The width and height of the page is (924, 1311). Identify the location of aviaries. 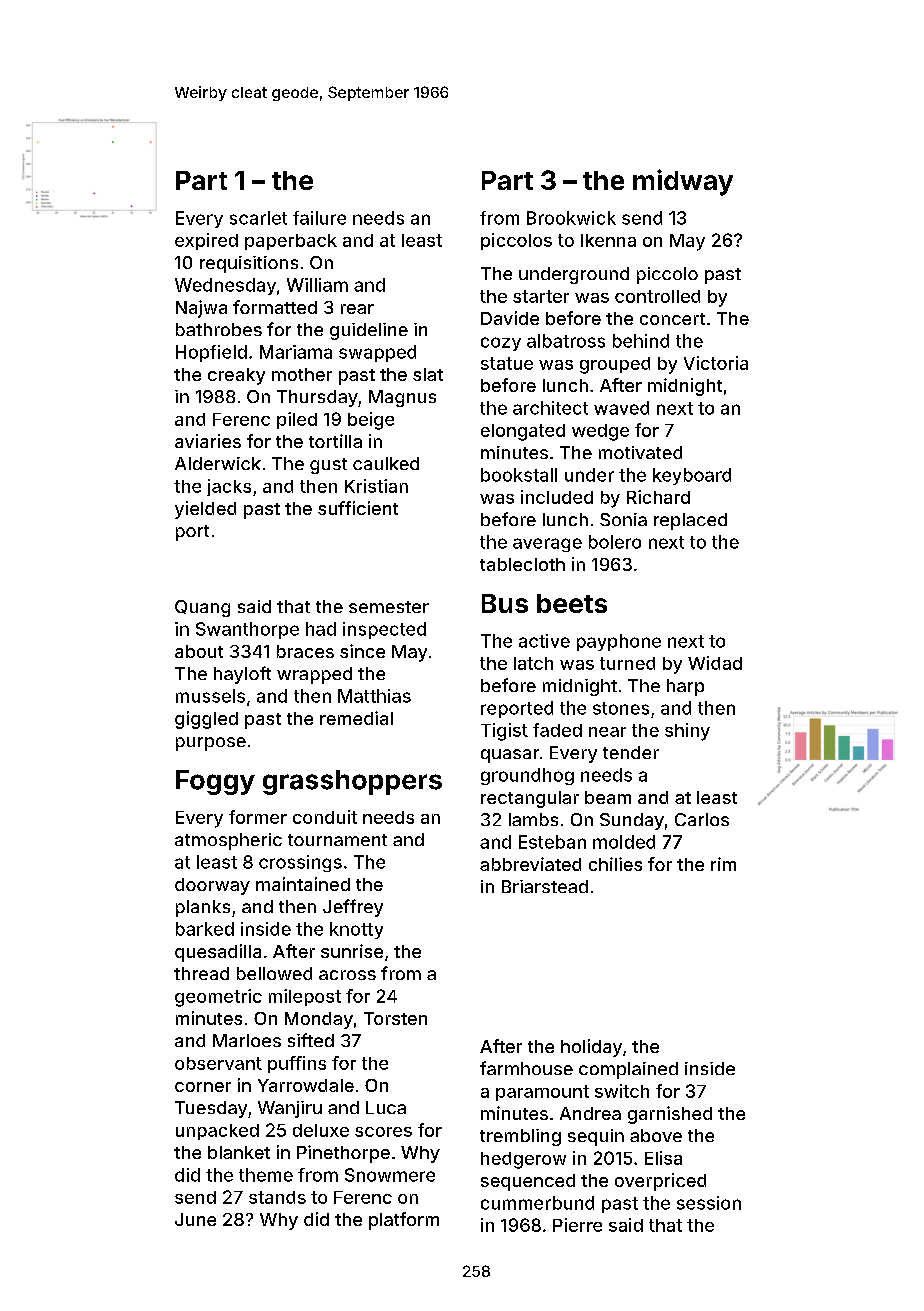
(208, 441).
